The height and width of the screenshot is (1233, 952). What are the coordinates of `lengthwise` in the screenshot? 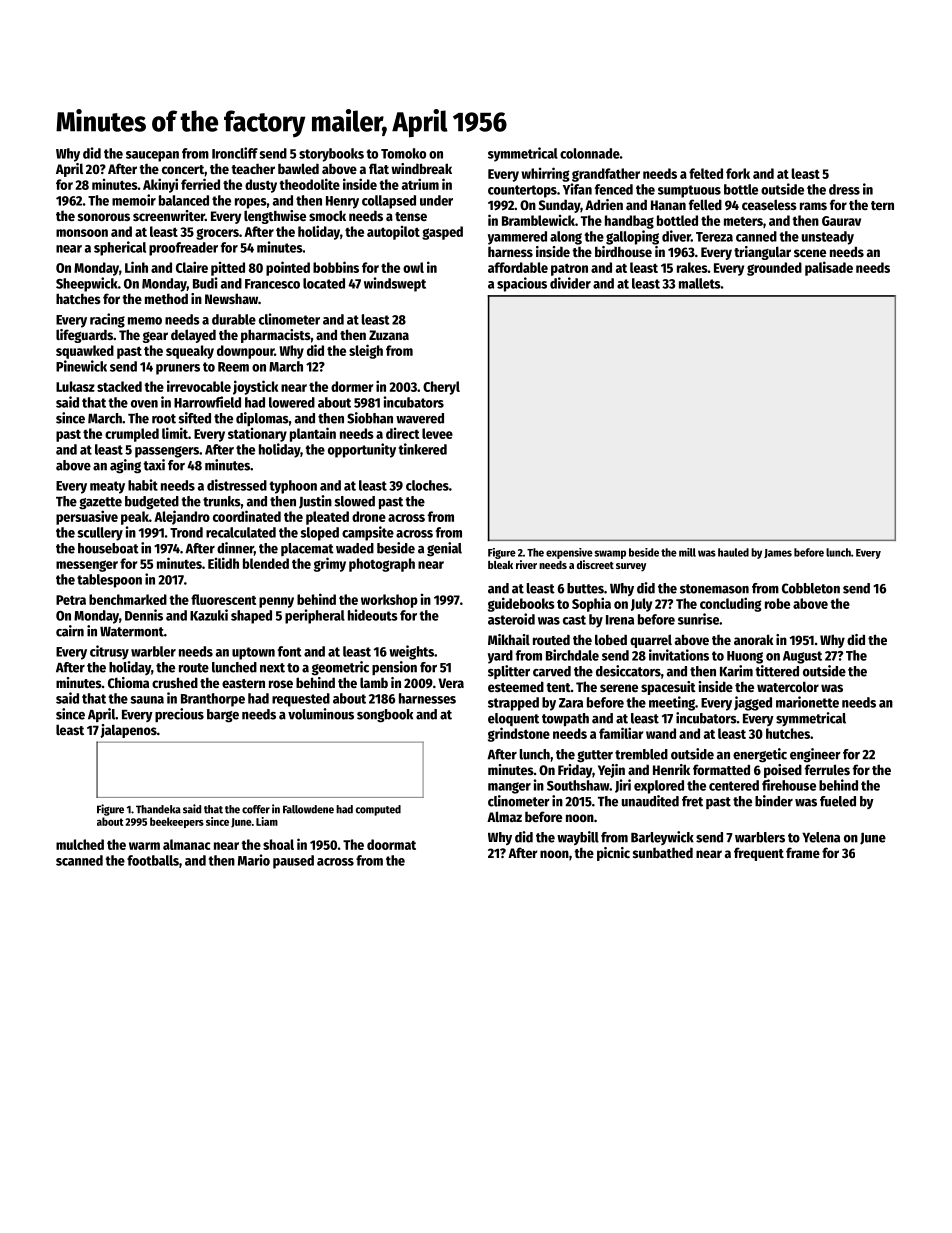 It's located at (275, 217).
